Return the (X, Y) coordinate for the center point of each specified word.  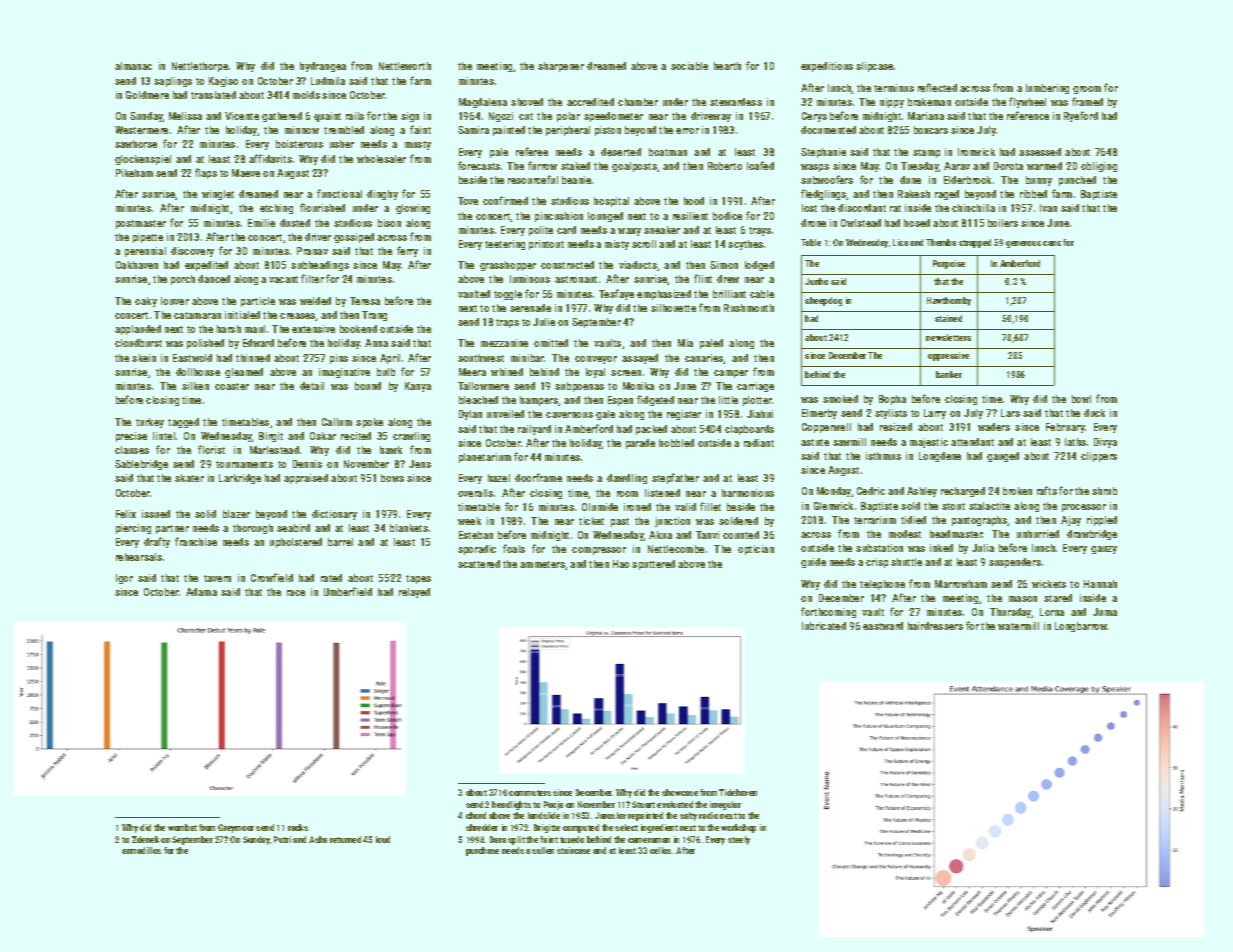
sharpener (561, 67)
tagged (183, 423)
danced (214, 279)
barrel (340, 542)
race (296, 593)
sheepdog (823, 301)
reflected (937, 87)
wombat (182, 827)
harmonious (748, 493)
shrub (1104, 491)
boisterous (299, 144)
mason (1023, 599)
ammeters (542, 564)
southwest (481, 358)
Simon (724, 265)
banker (949, 374)
